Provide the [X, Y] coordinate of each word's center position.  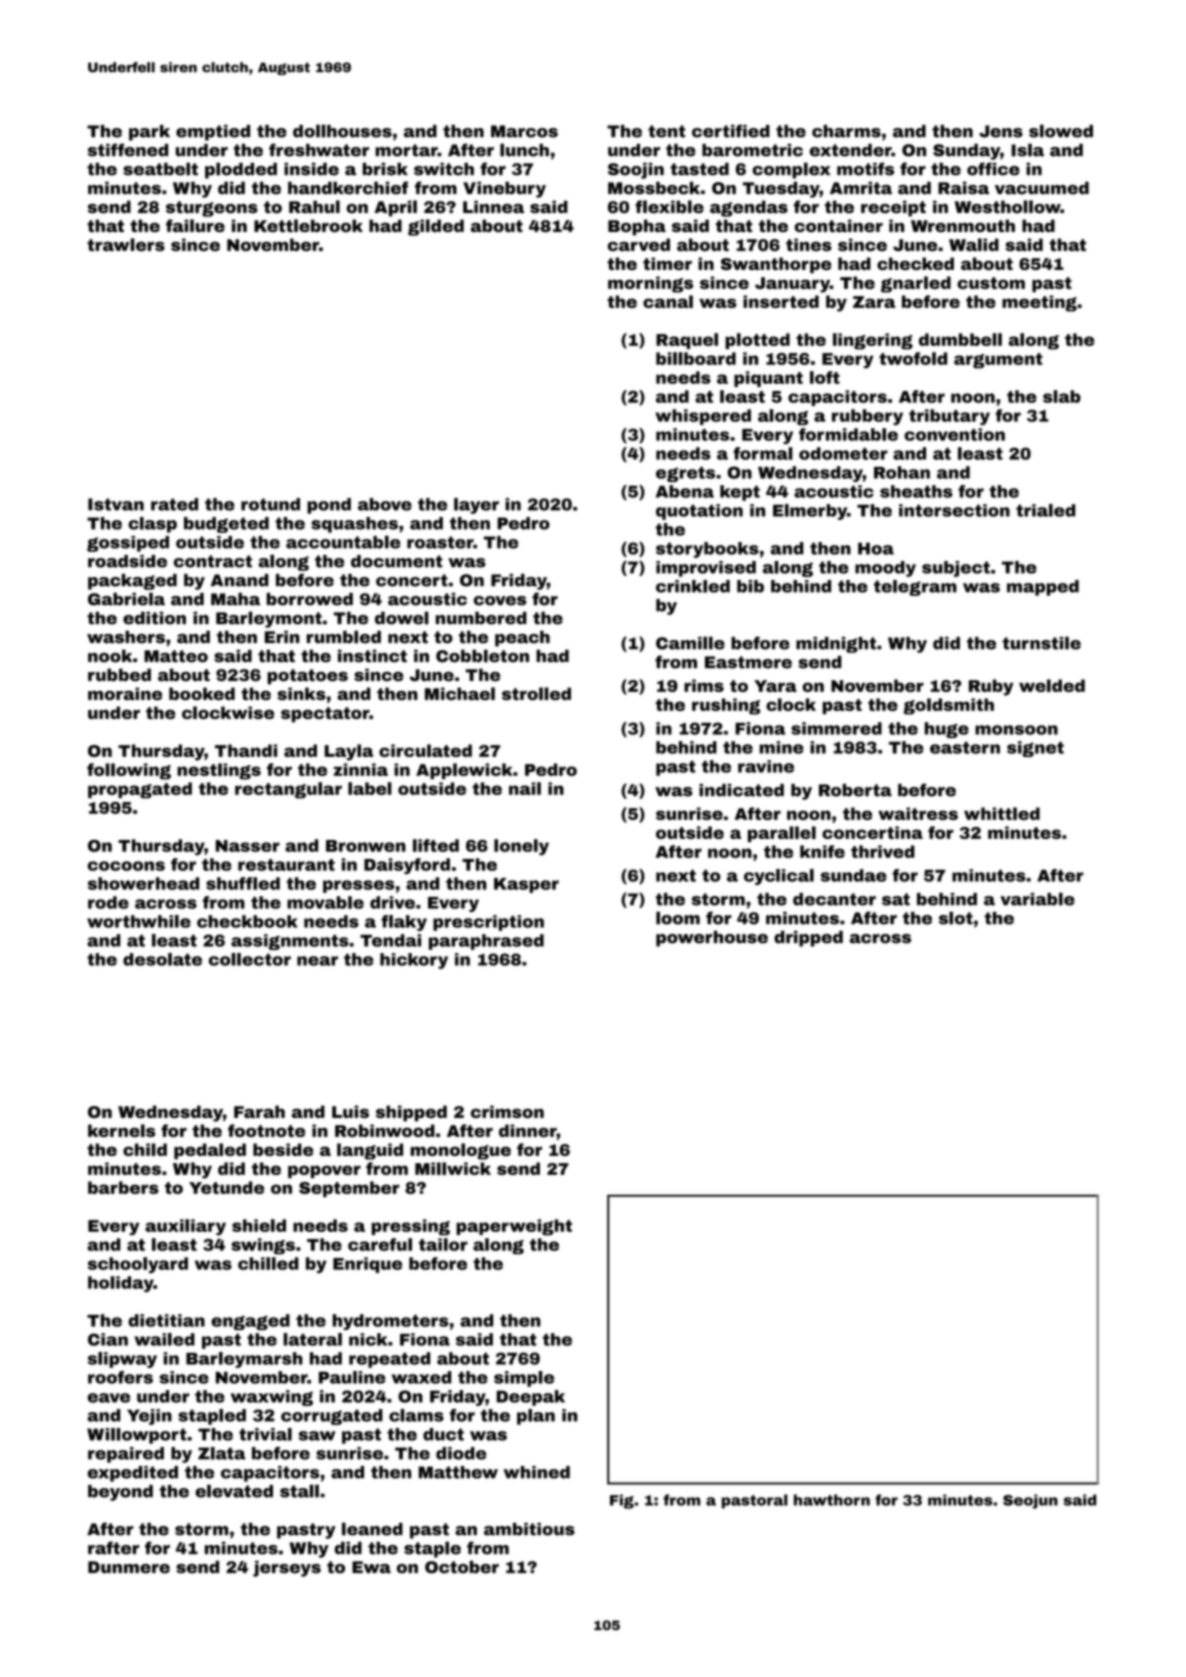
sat [896, 899]
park [149, 133]
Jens [1001, 131]
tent [667, 131]
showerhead [143, 883]
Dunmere [129, 1567]
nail [525, 788]
